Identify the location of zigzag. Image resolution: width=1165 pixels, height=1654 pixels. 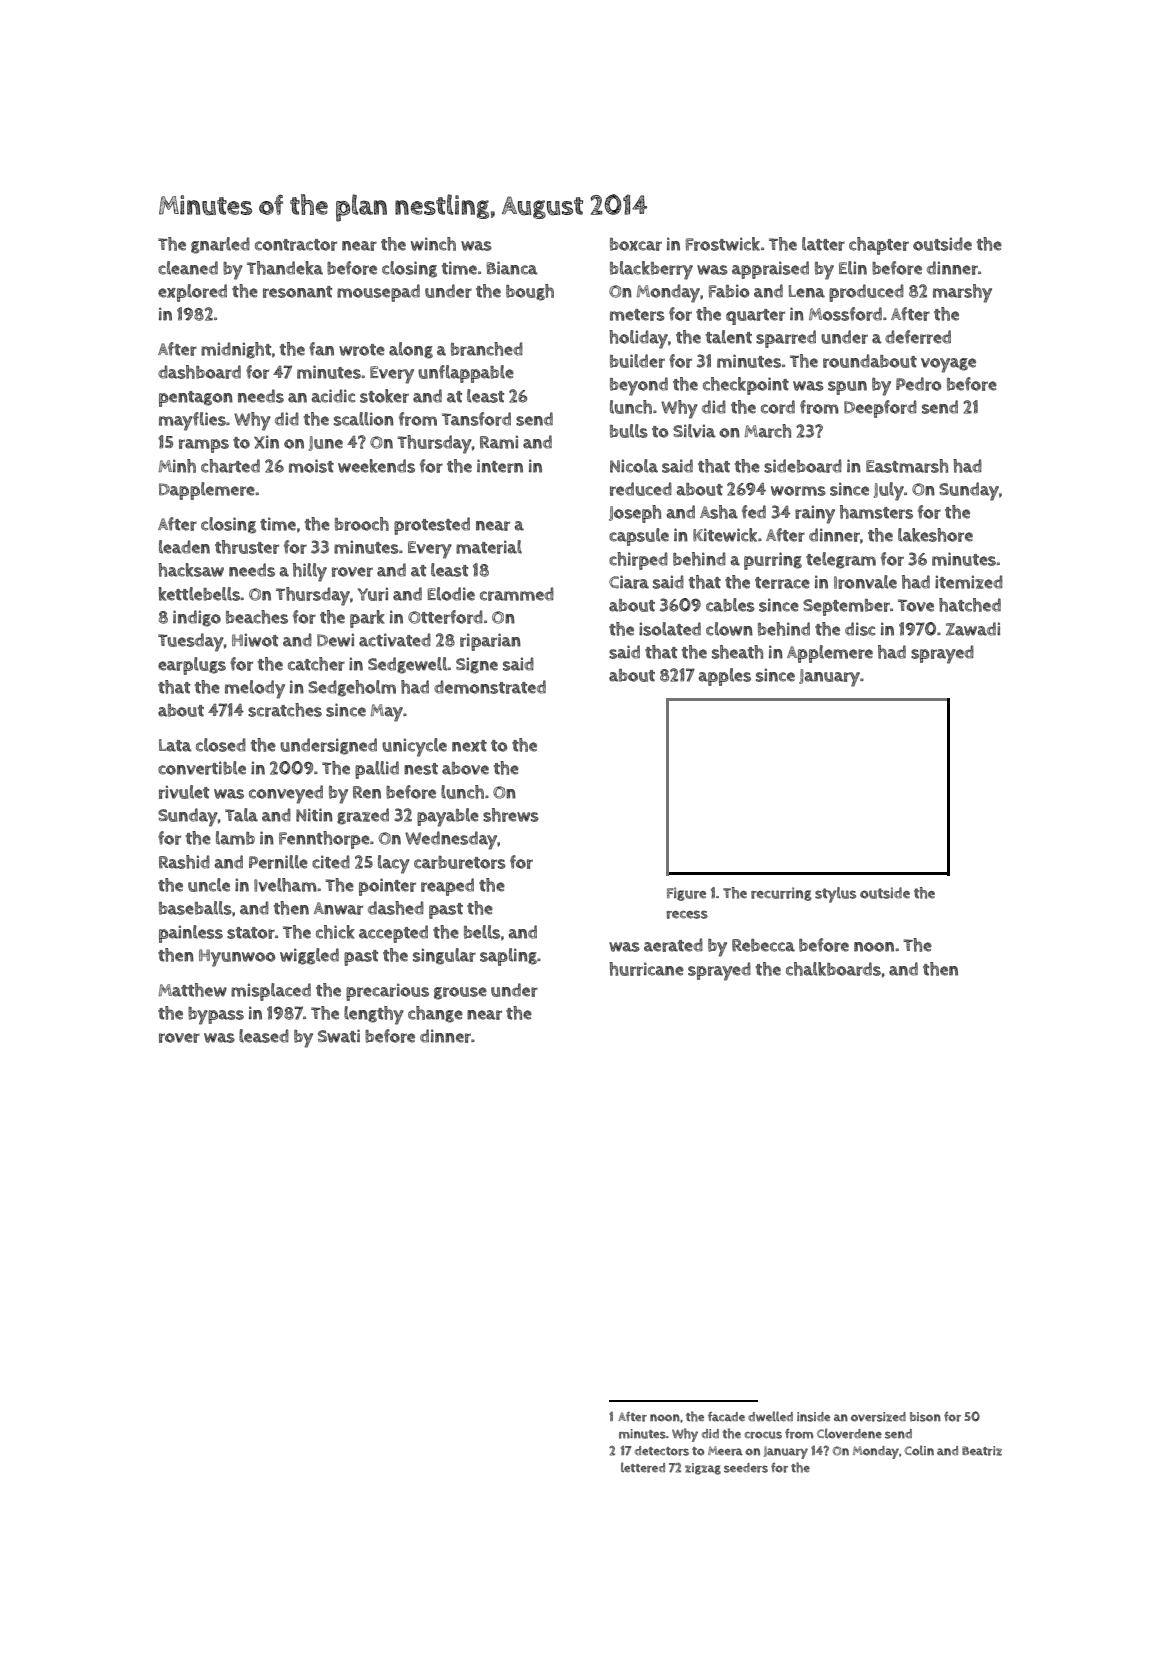
(703, 1469).
